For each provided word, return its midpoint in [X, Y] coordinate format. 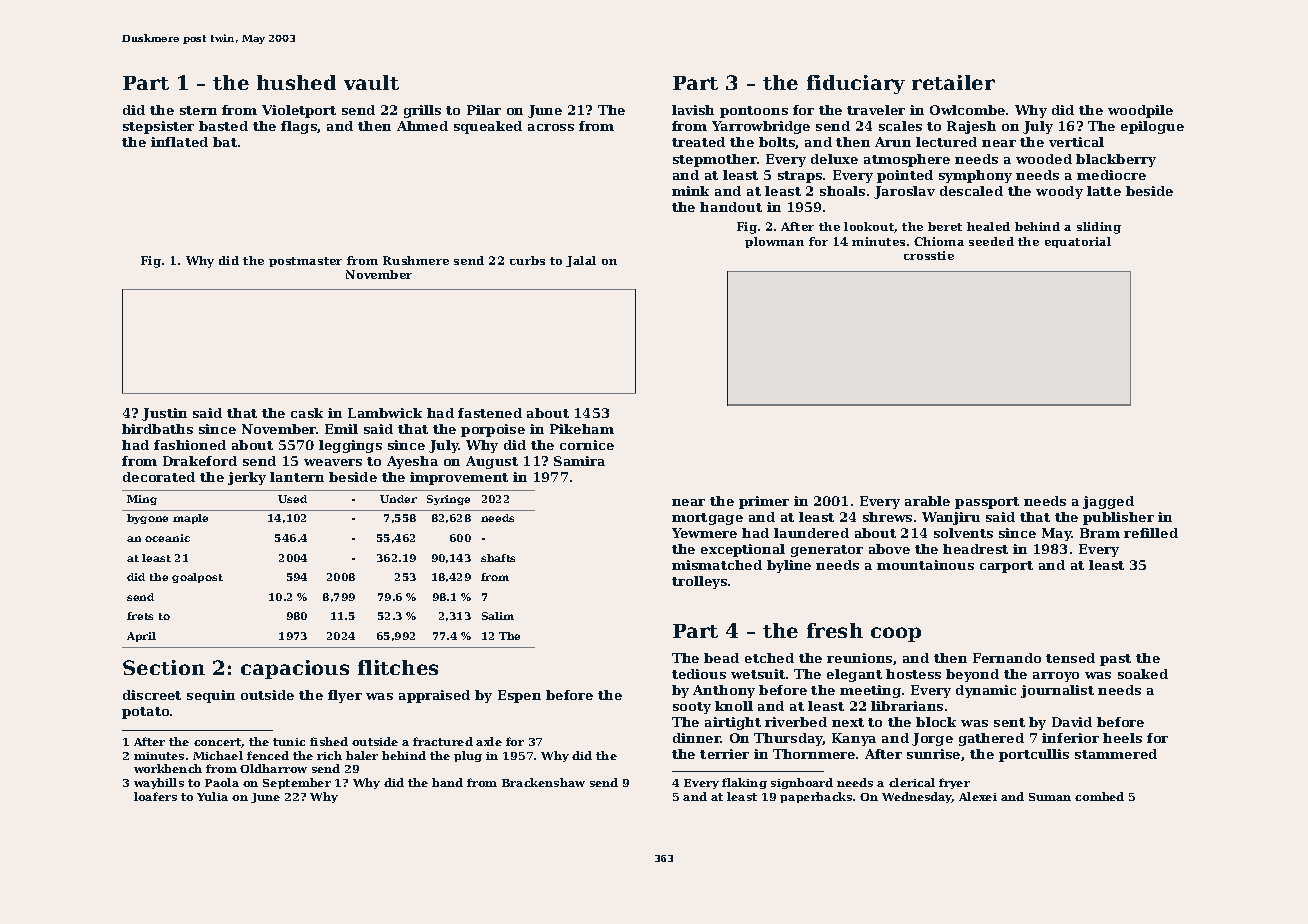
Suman [1050, 797]
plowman [774, 242]
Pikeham [582, 429]
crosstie [929, 255]
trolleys [699, 582]
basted [223, 126]
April [141, 637]
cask [307, 413]
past [1115, 660]
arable [927, 501]
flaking [744, 783]
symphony [975, 176]
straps [800, 177]
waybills [159, 783]
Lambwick [385, 413]
